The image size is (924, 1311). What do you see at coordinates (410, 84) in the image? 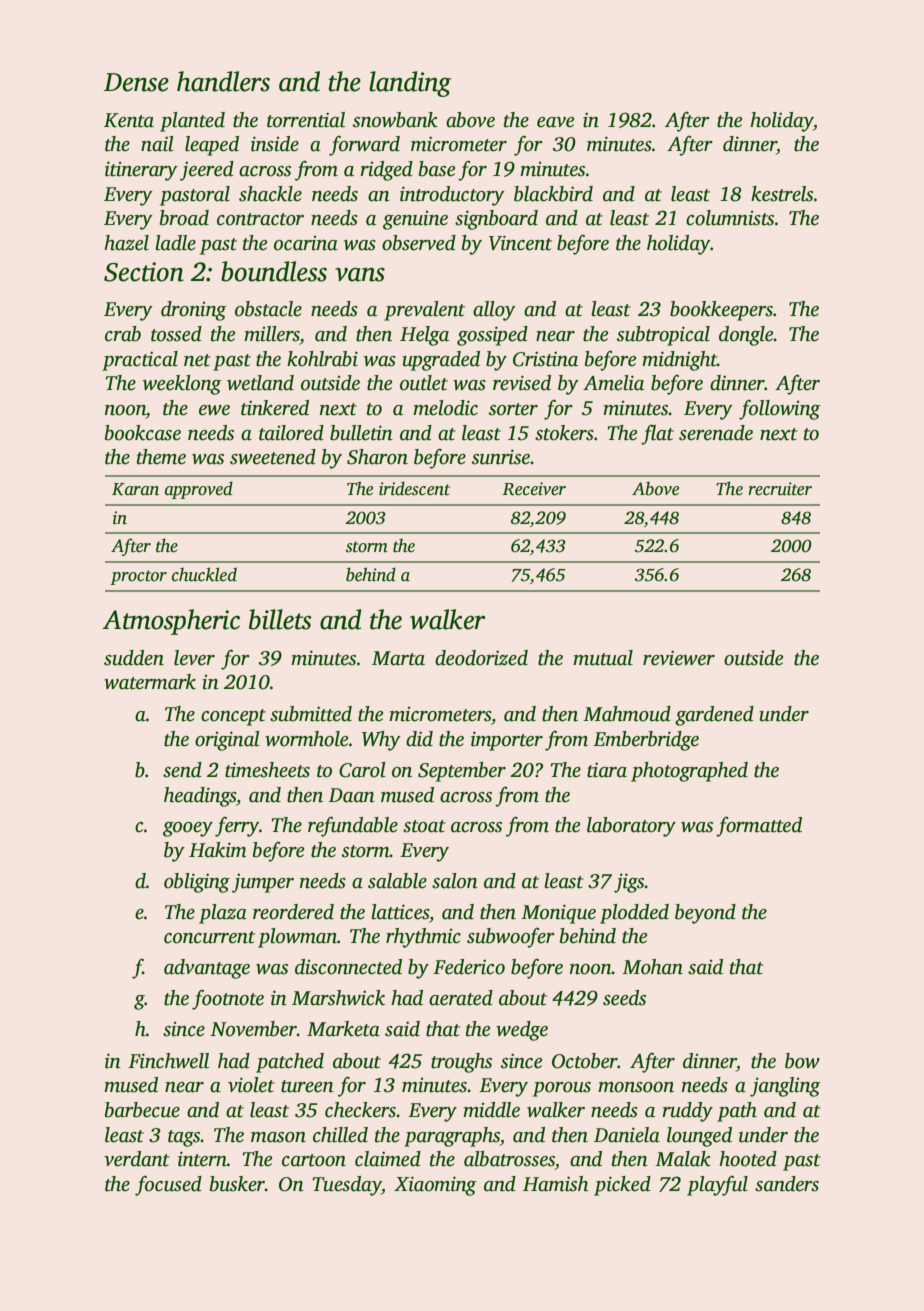
I see `landing` at bounding box center [410, 84].
